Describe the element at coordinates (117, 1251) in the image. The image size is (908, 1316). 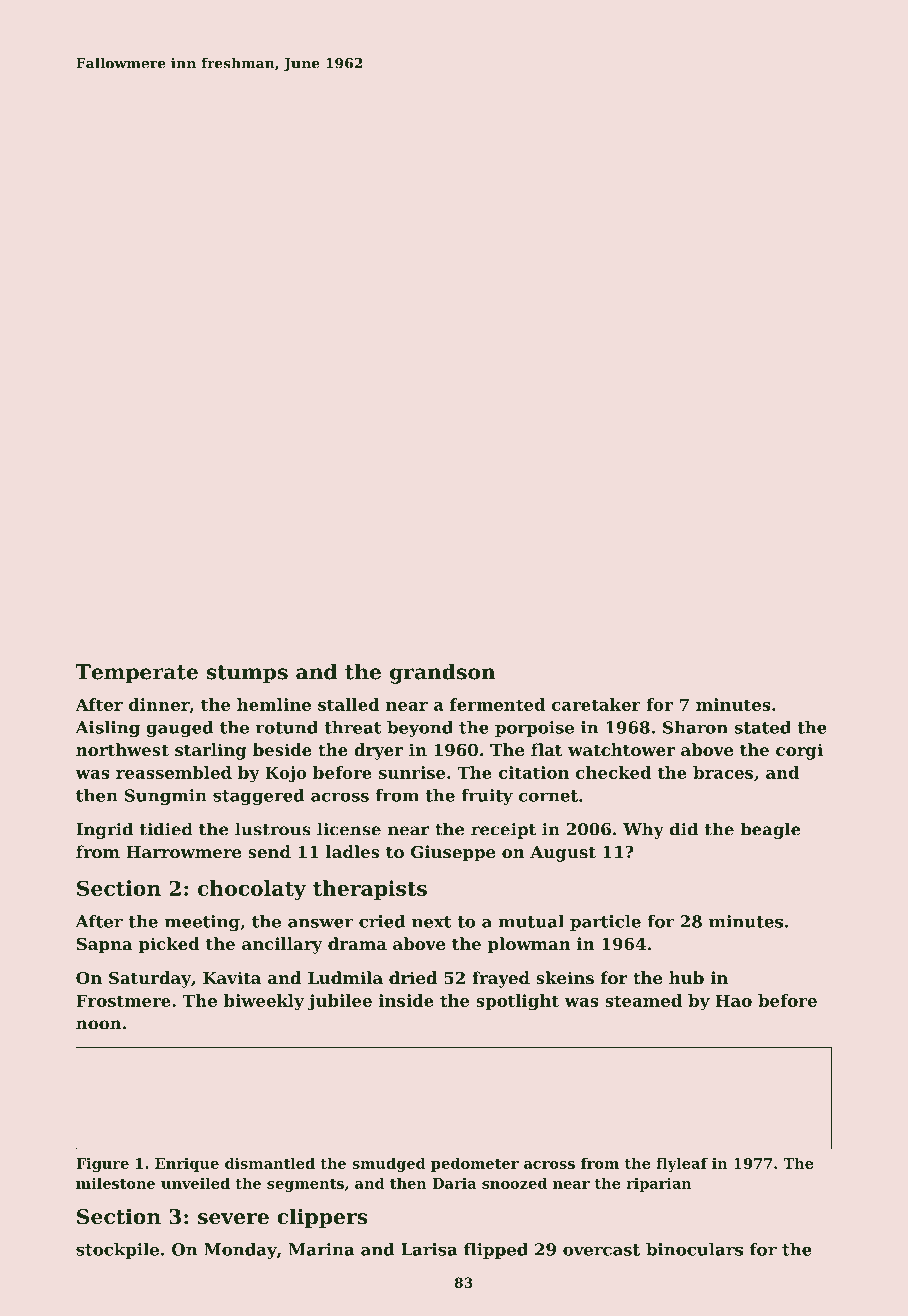
I see `stockpile` at that location.
